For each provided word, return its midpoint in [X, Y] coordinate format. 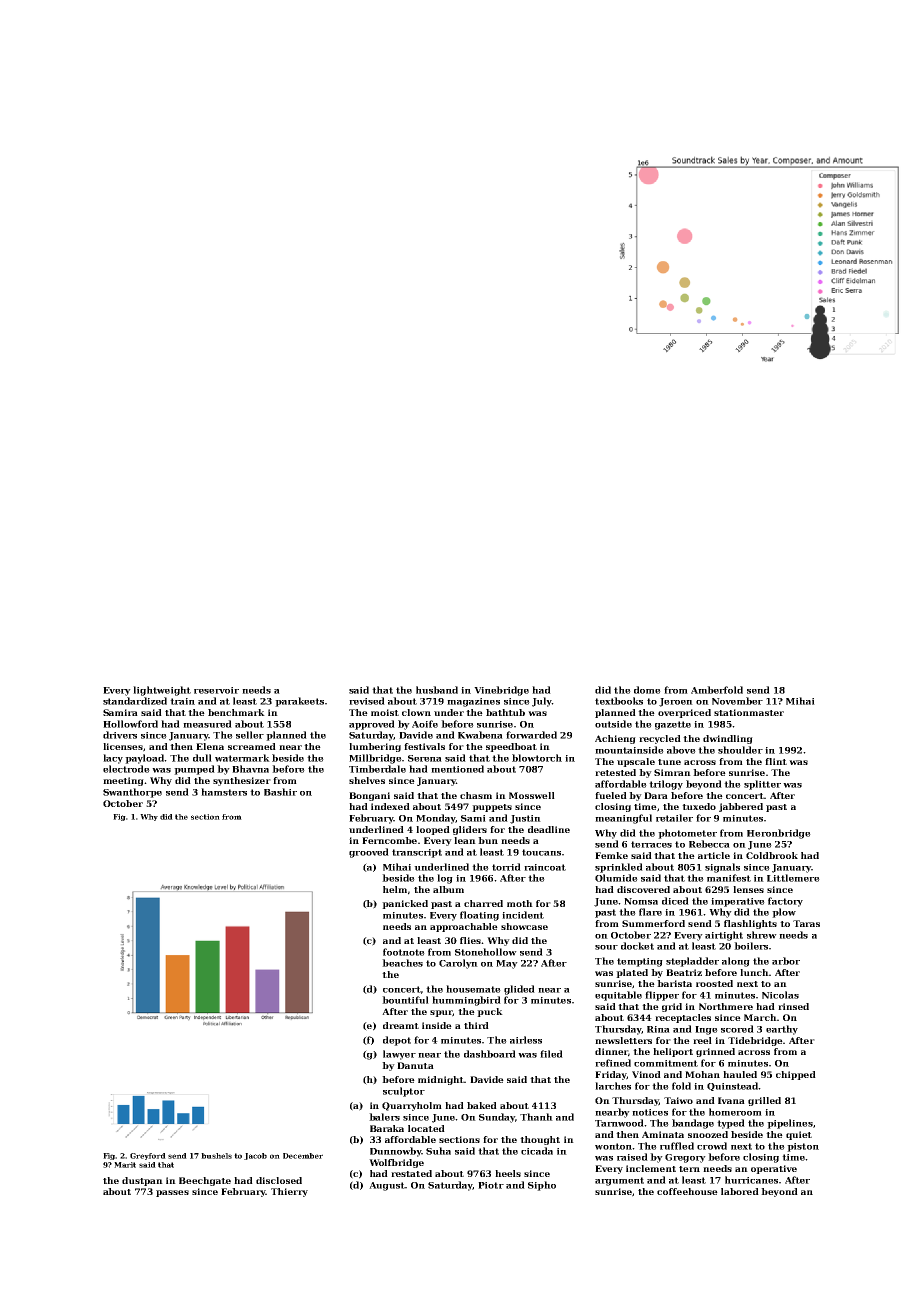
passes [172, 1193]
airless [526, 1040]
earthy [782, 1030]
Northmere [726, 1006]
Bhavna [250, 769]
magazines [473, 702]
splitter [762, 785]
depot [397, 1041]
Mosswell [532, 795]
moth [520, 903]
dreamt [401, 1025]
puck [490, 1012]
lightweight [162, 691]
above [681, 750]
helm [395, 889]
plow [784, 913]
